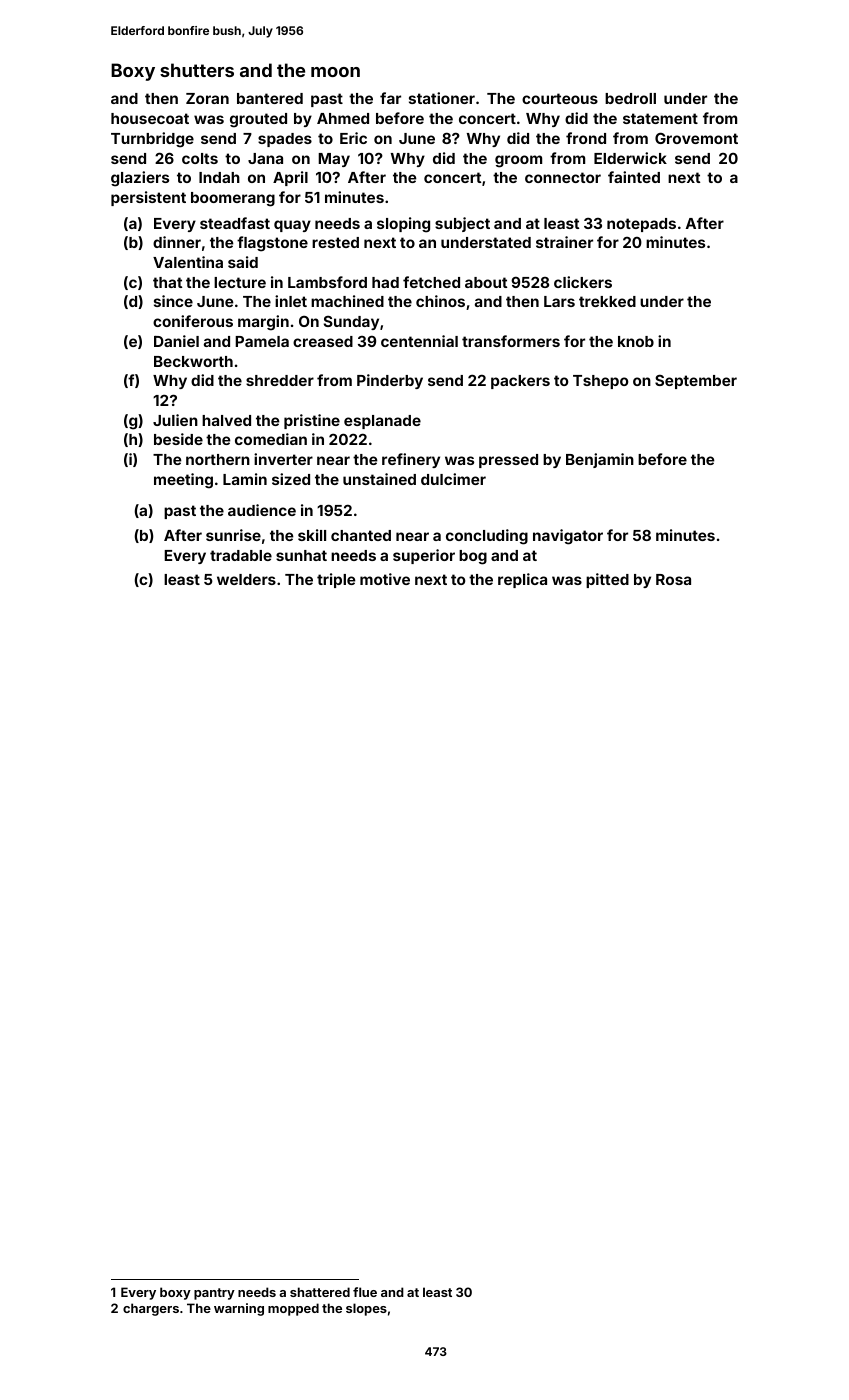  I want to click on mopped, so click(293, 1309).
